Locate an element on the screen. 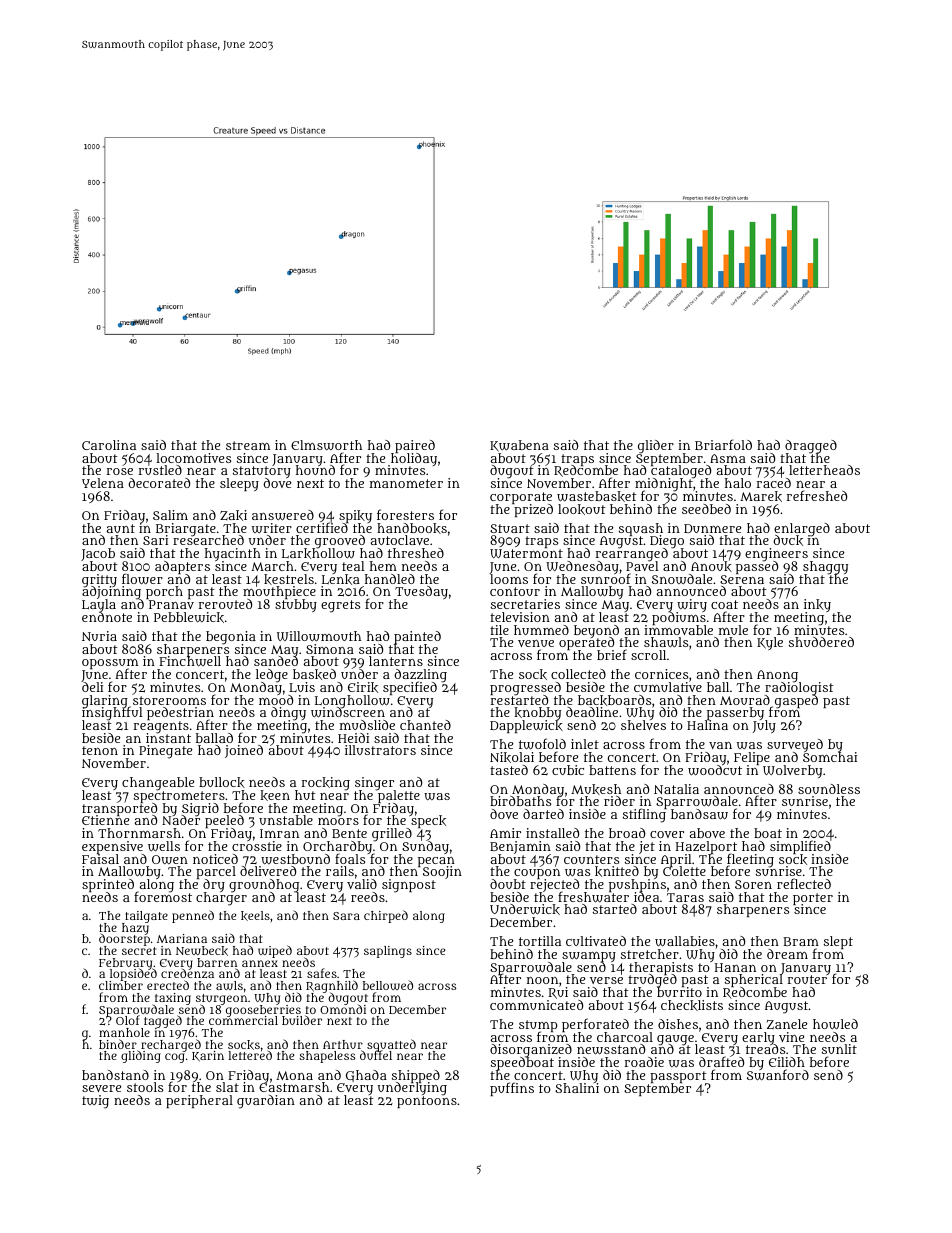  Layla is located at coordinates (99, 606).
